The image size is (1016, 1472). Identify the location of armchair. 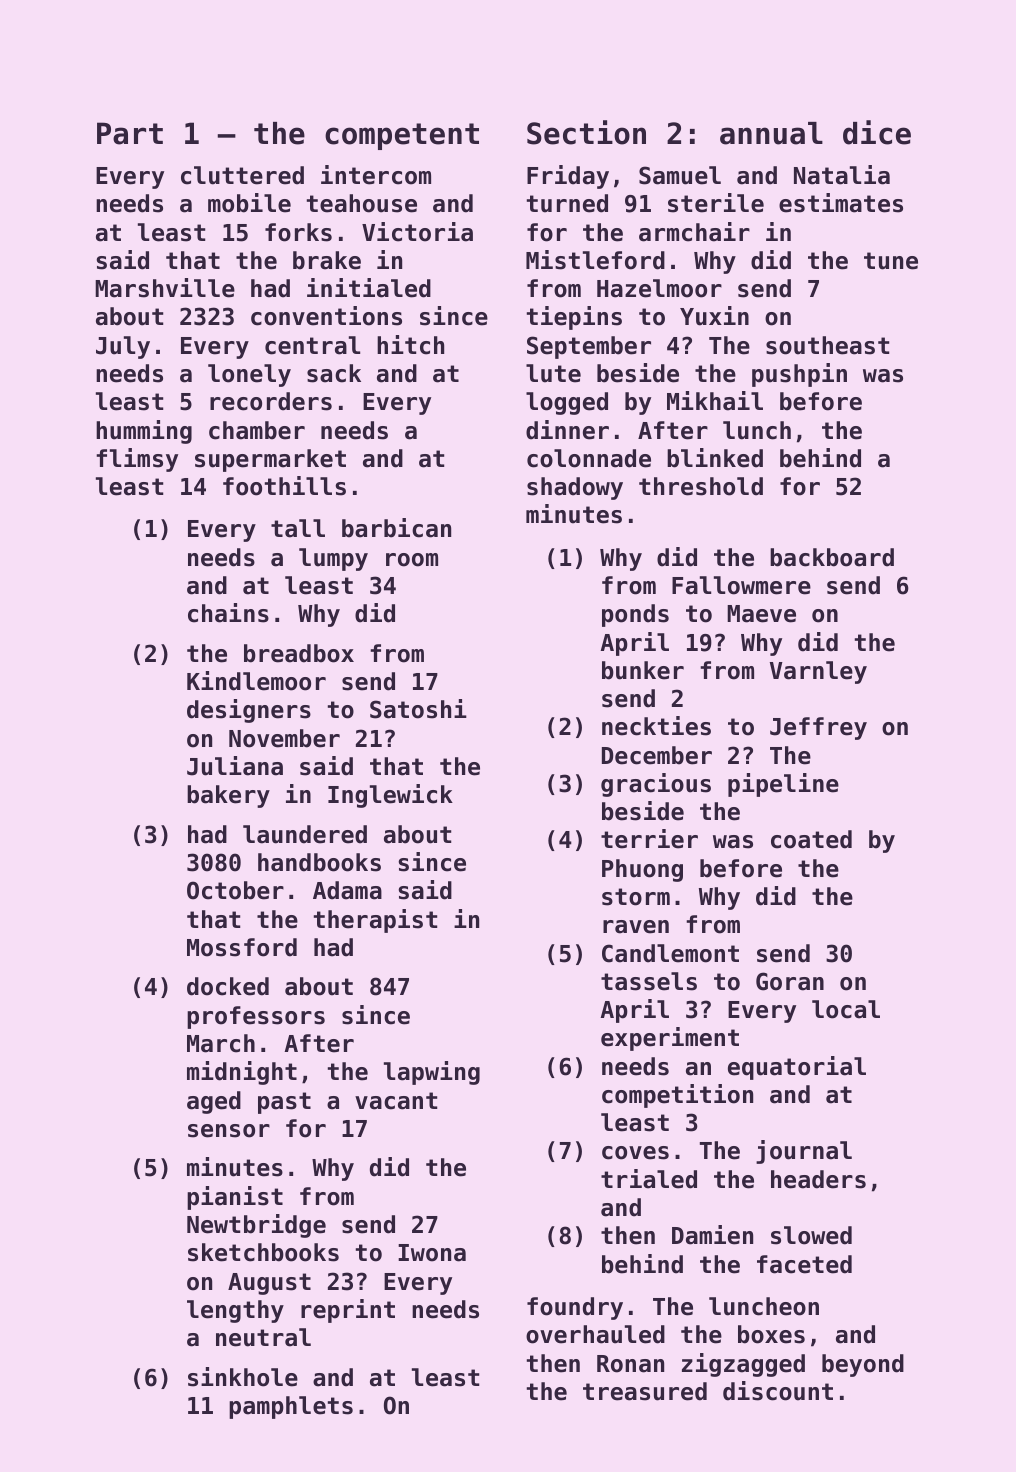
(694, 232).
